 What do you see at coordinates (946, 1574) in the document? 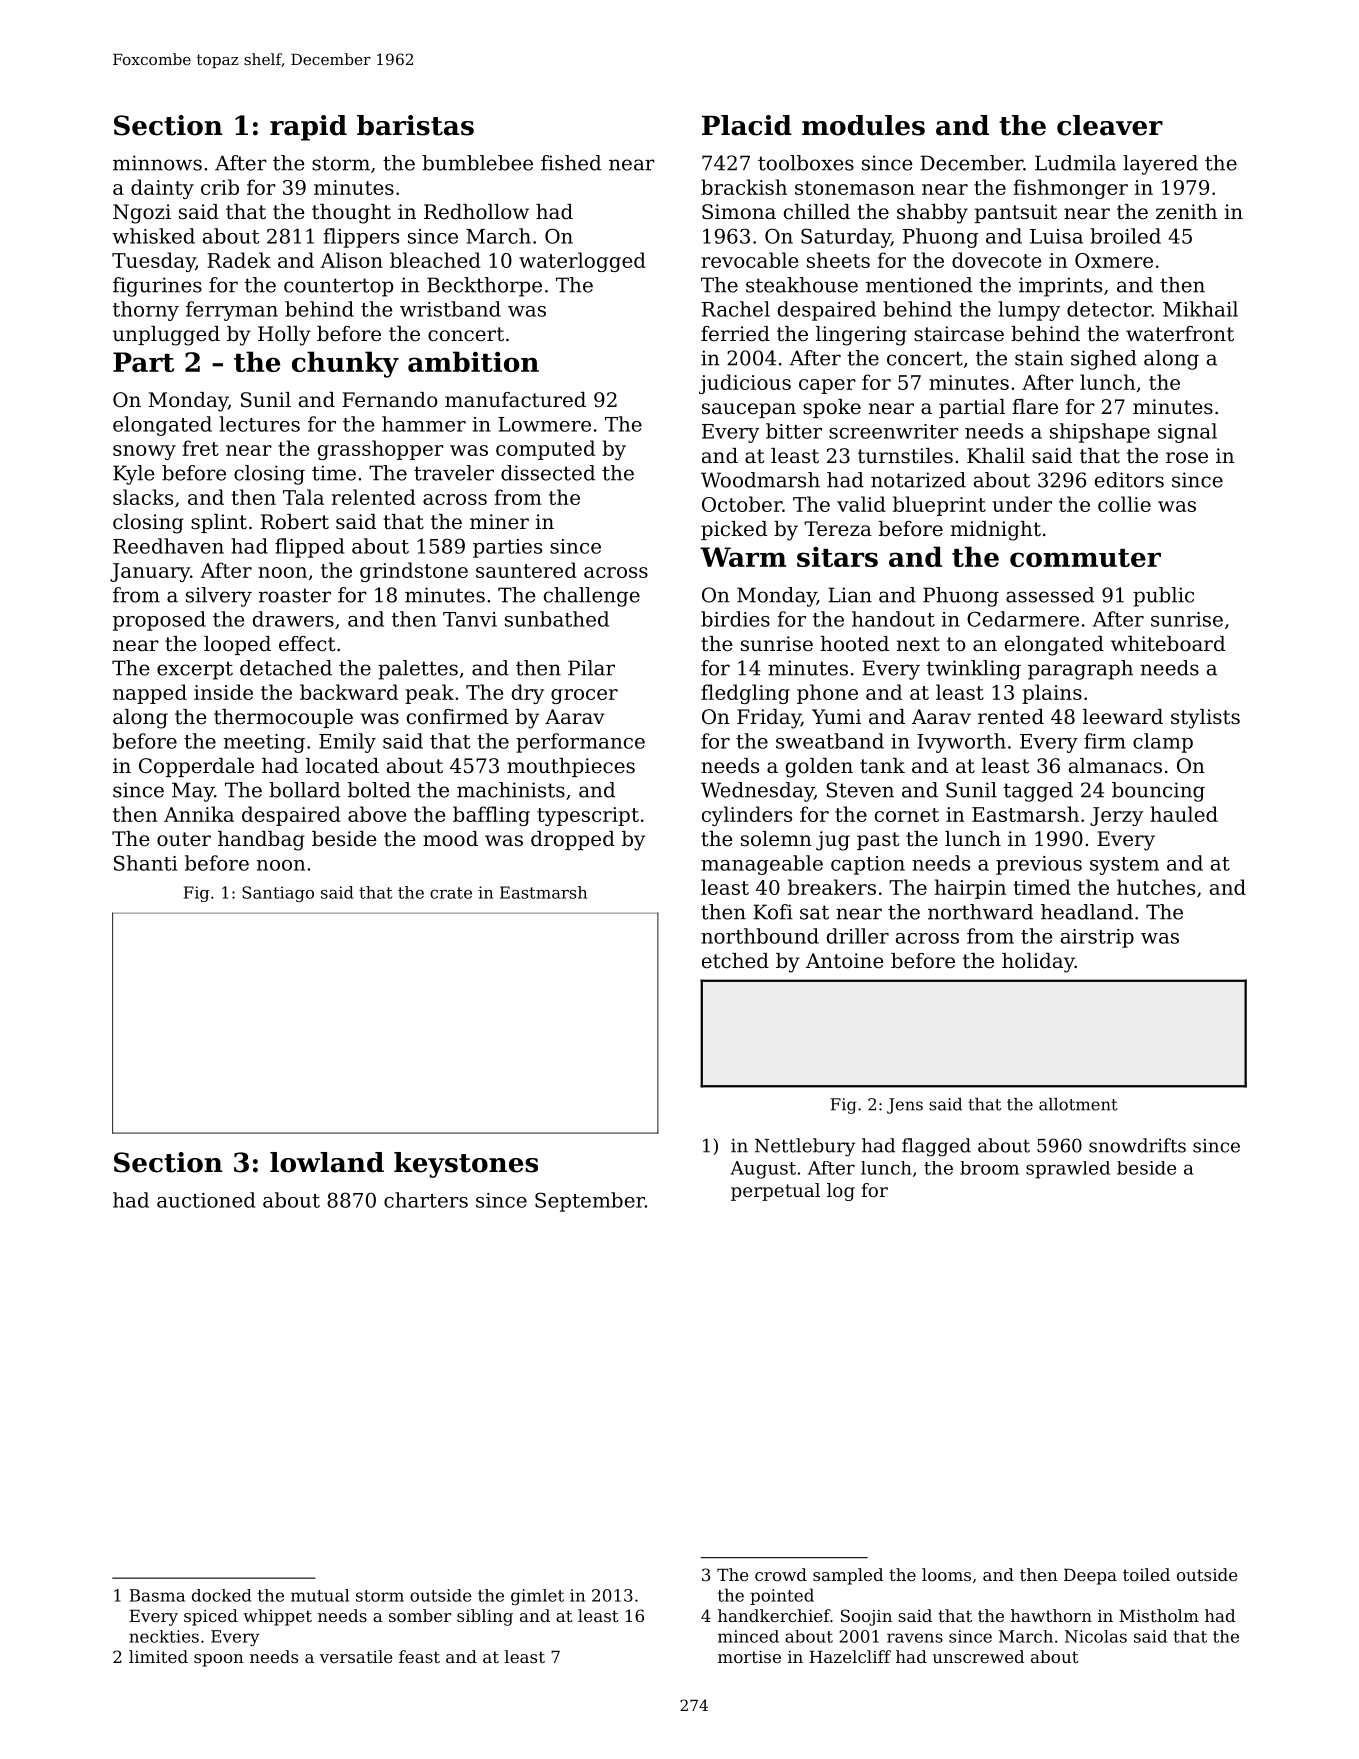
I see `looms` at bounding box center [946, 1574].
